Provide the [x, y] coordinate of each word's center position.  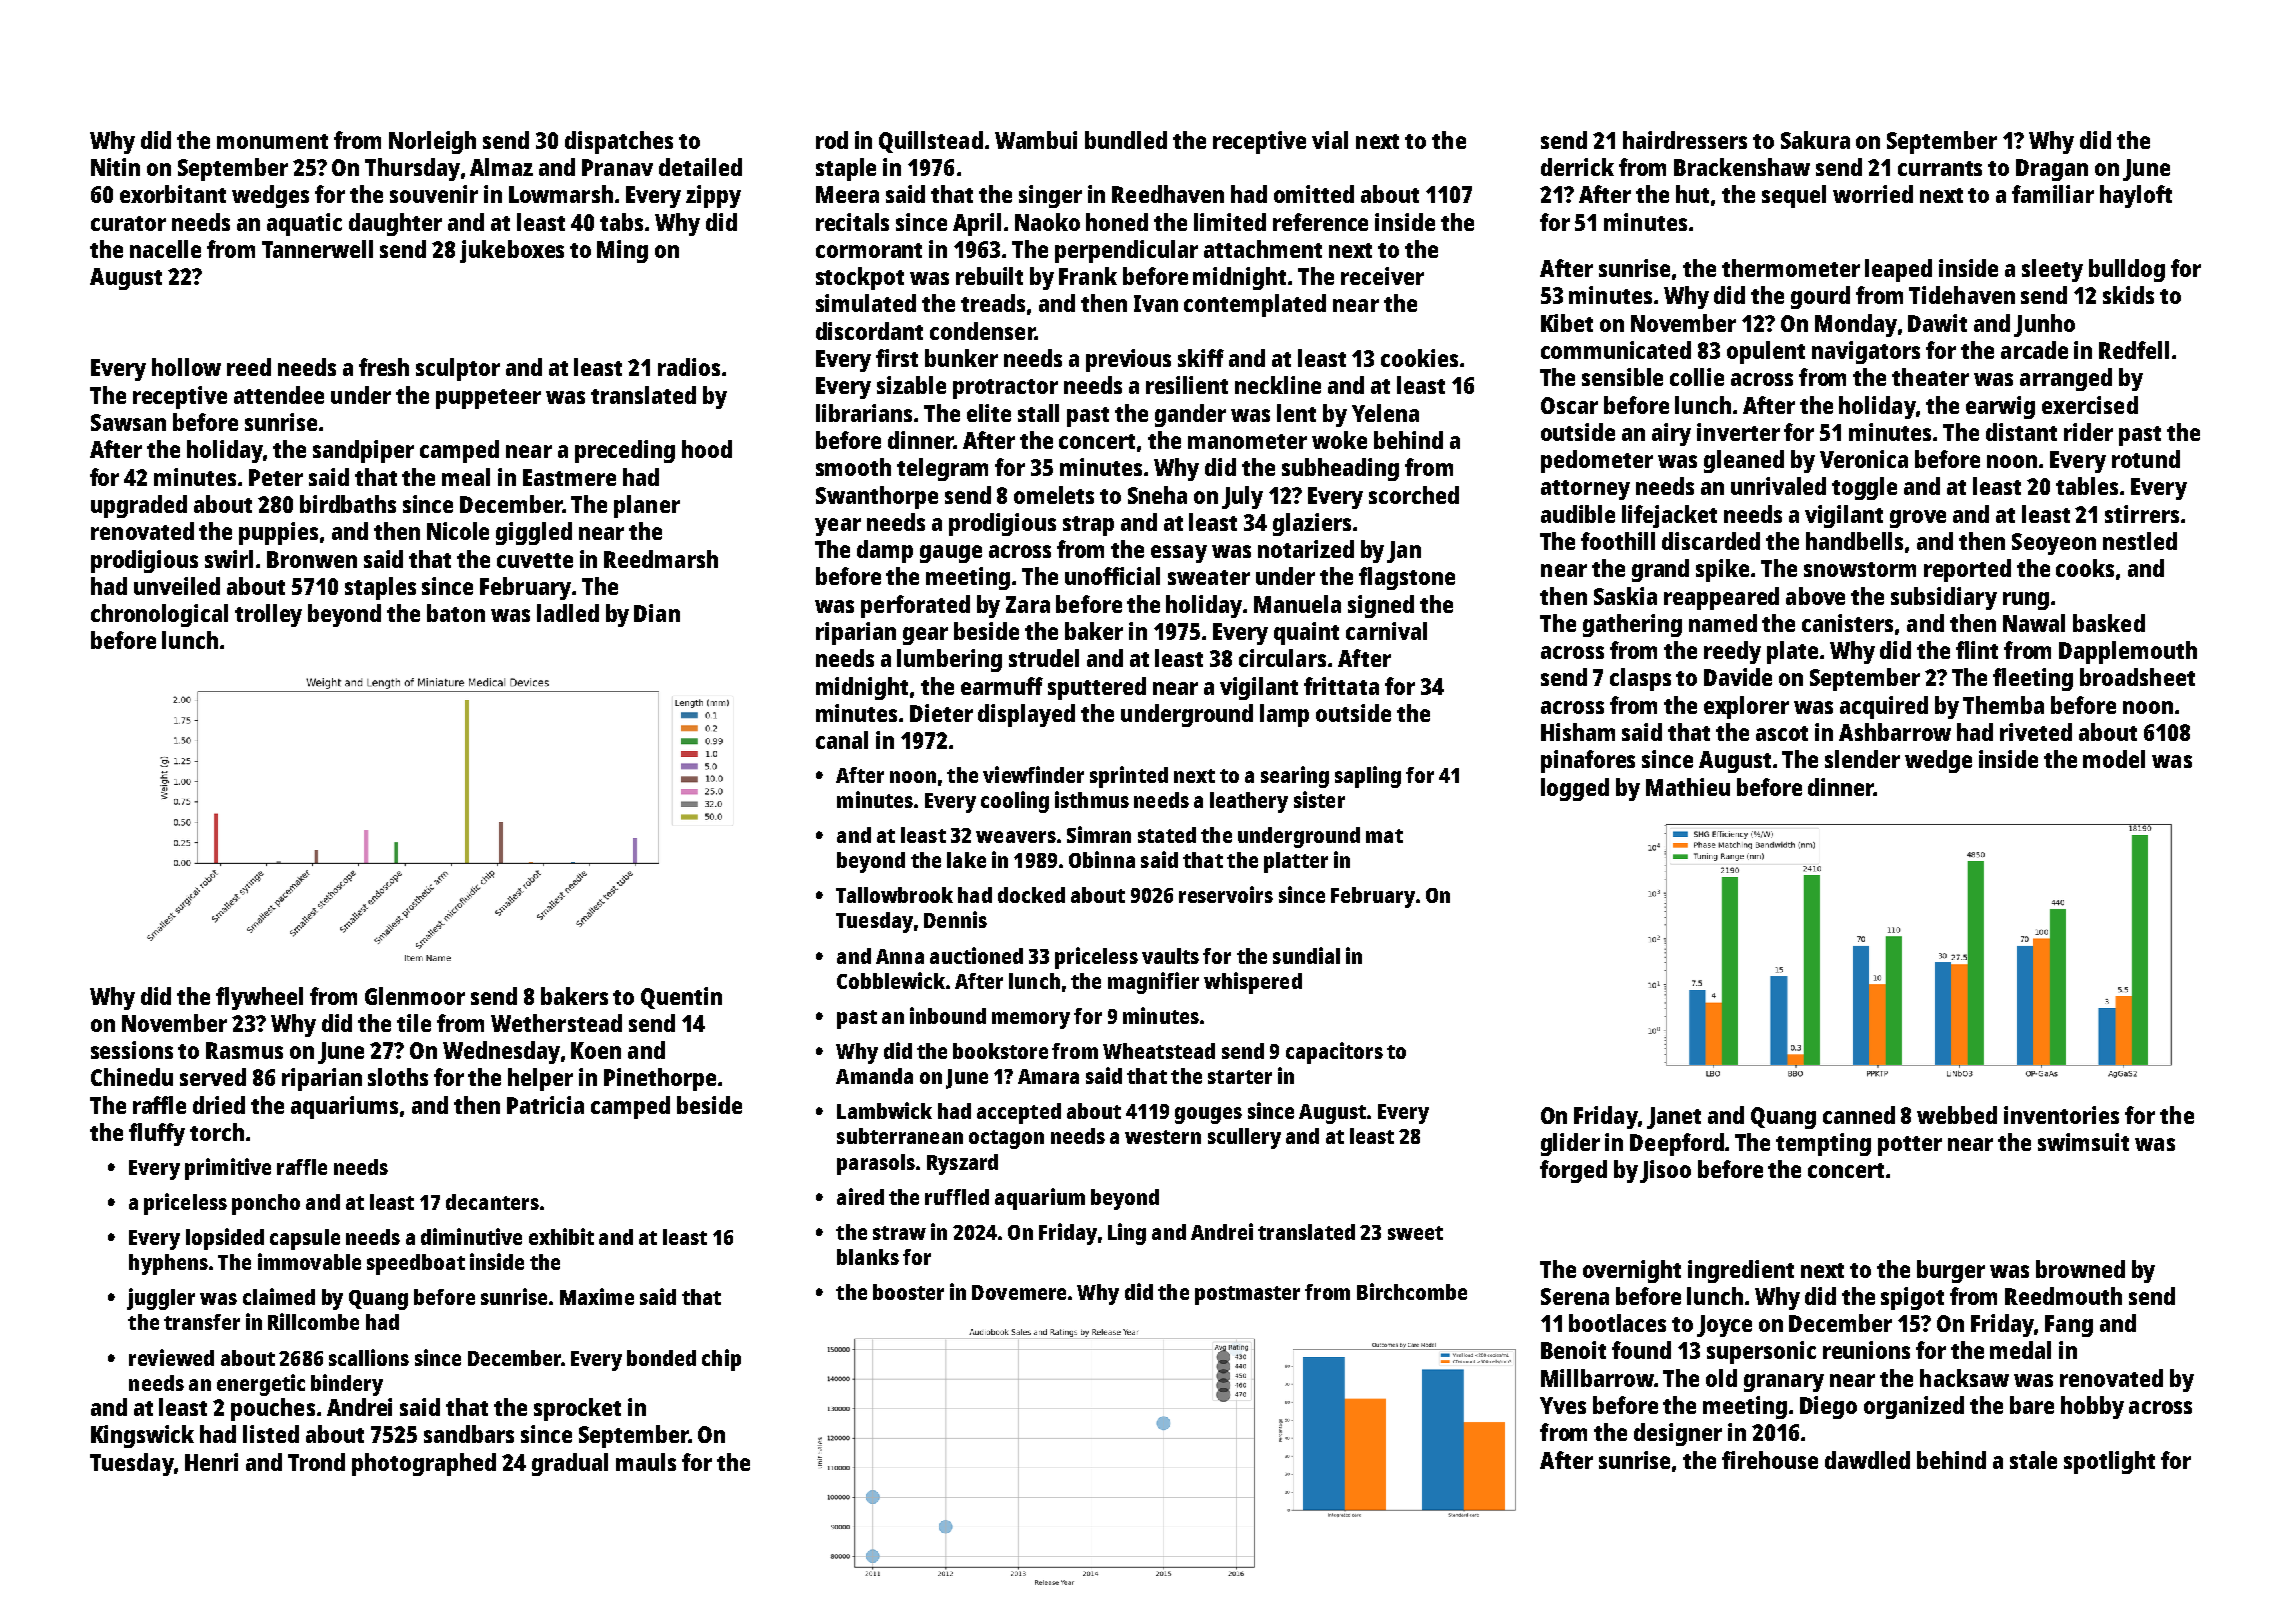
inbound [948, 1015]
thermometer [1791, 268]
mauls [646, 1462]
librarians [864, 413]
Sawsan [128, 422]
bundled [1126, 140]
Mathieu [1688, 787]
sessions [132, 1050]
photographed [424, 1464]
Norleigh [432, 142]
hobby [2092, 1407]
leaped [1898, 270]
